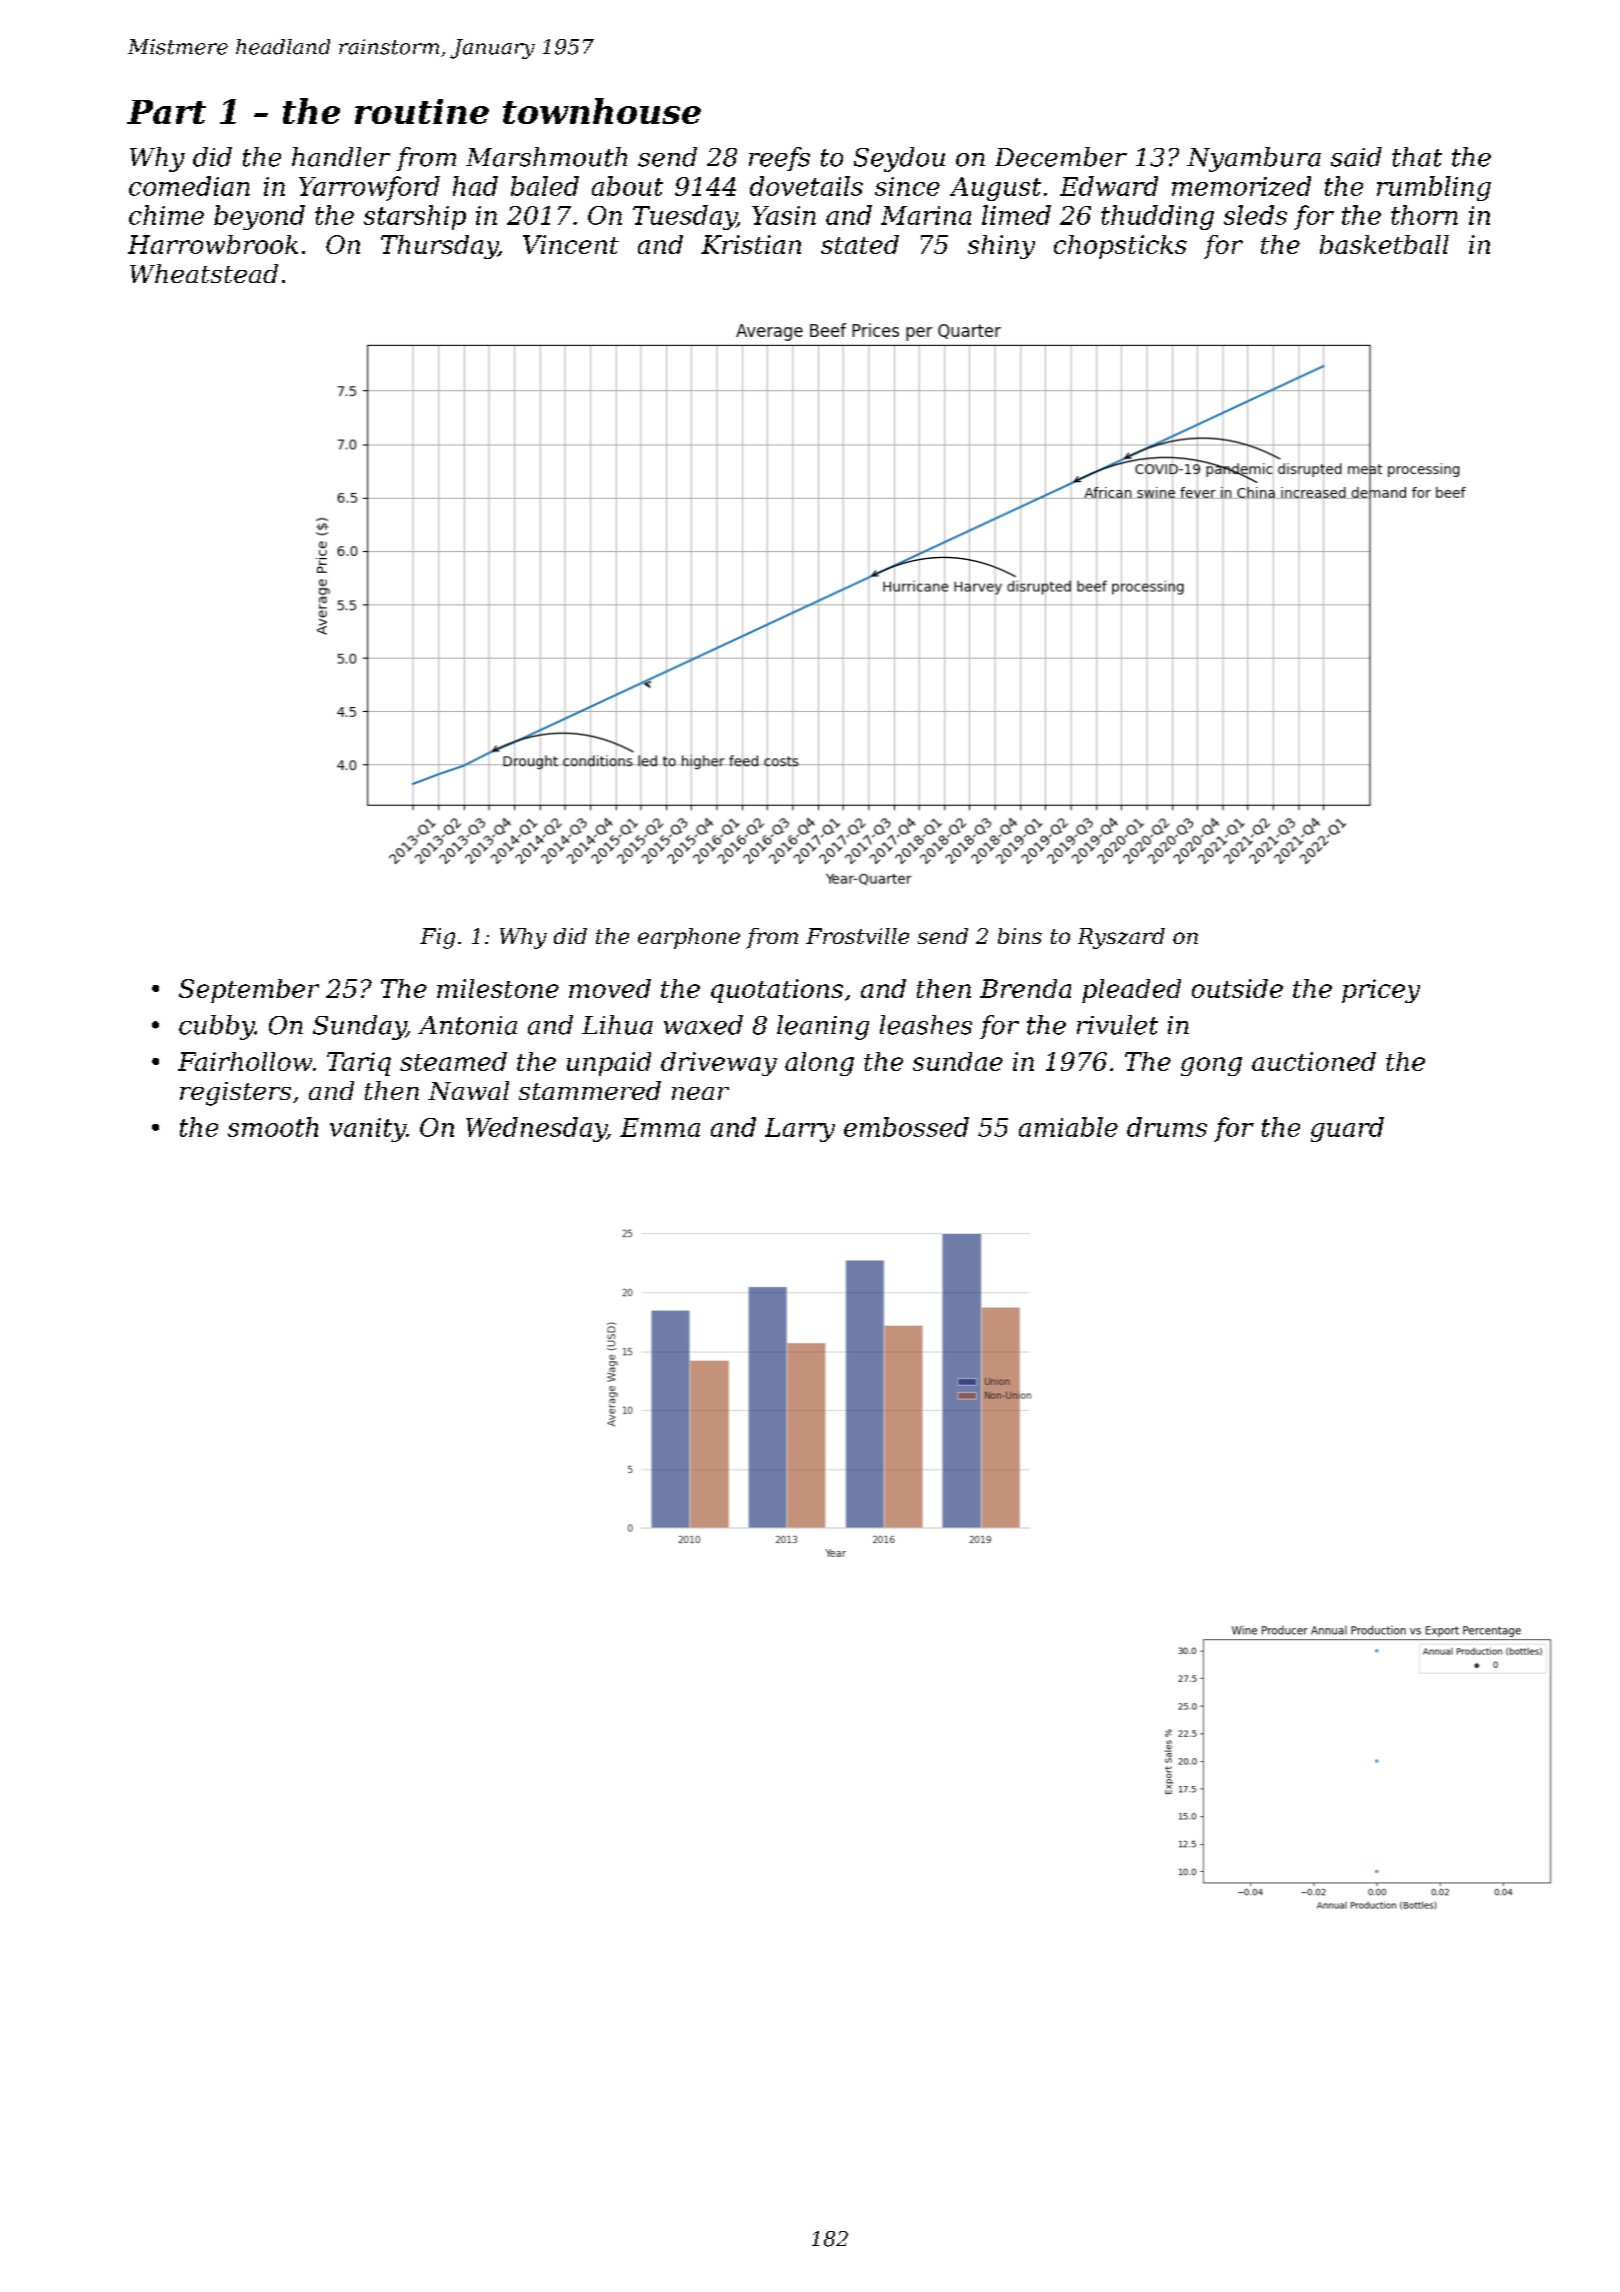 The image size is (1620, 2292). What do you see at coordinates (860, 244) in the document?
I see `stated` at bounding box center [860, 244].
